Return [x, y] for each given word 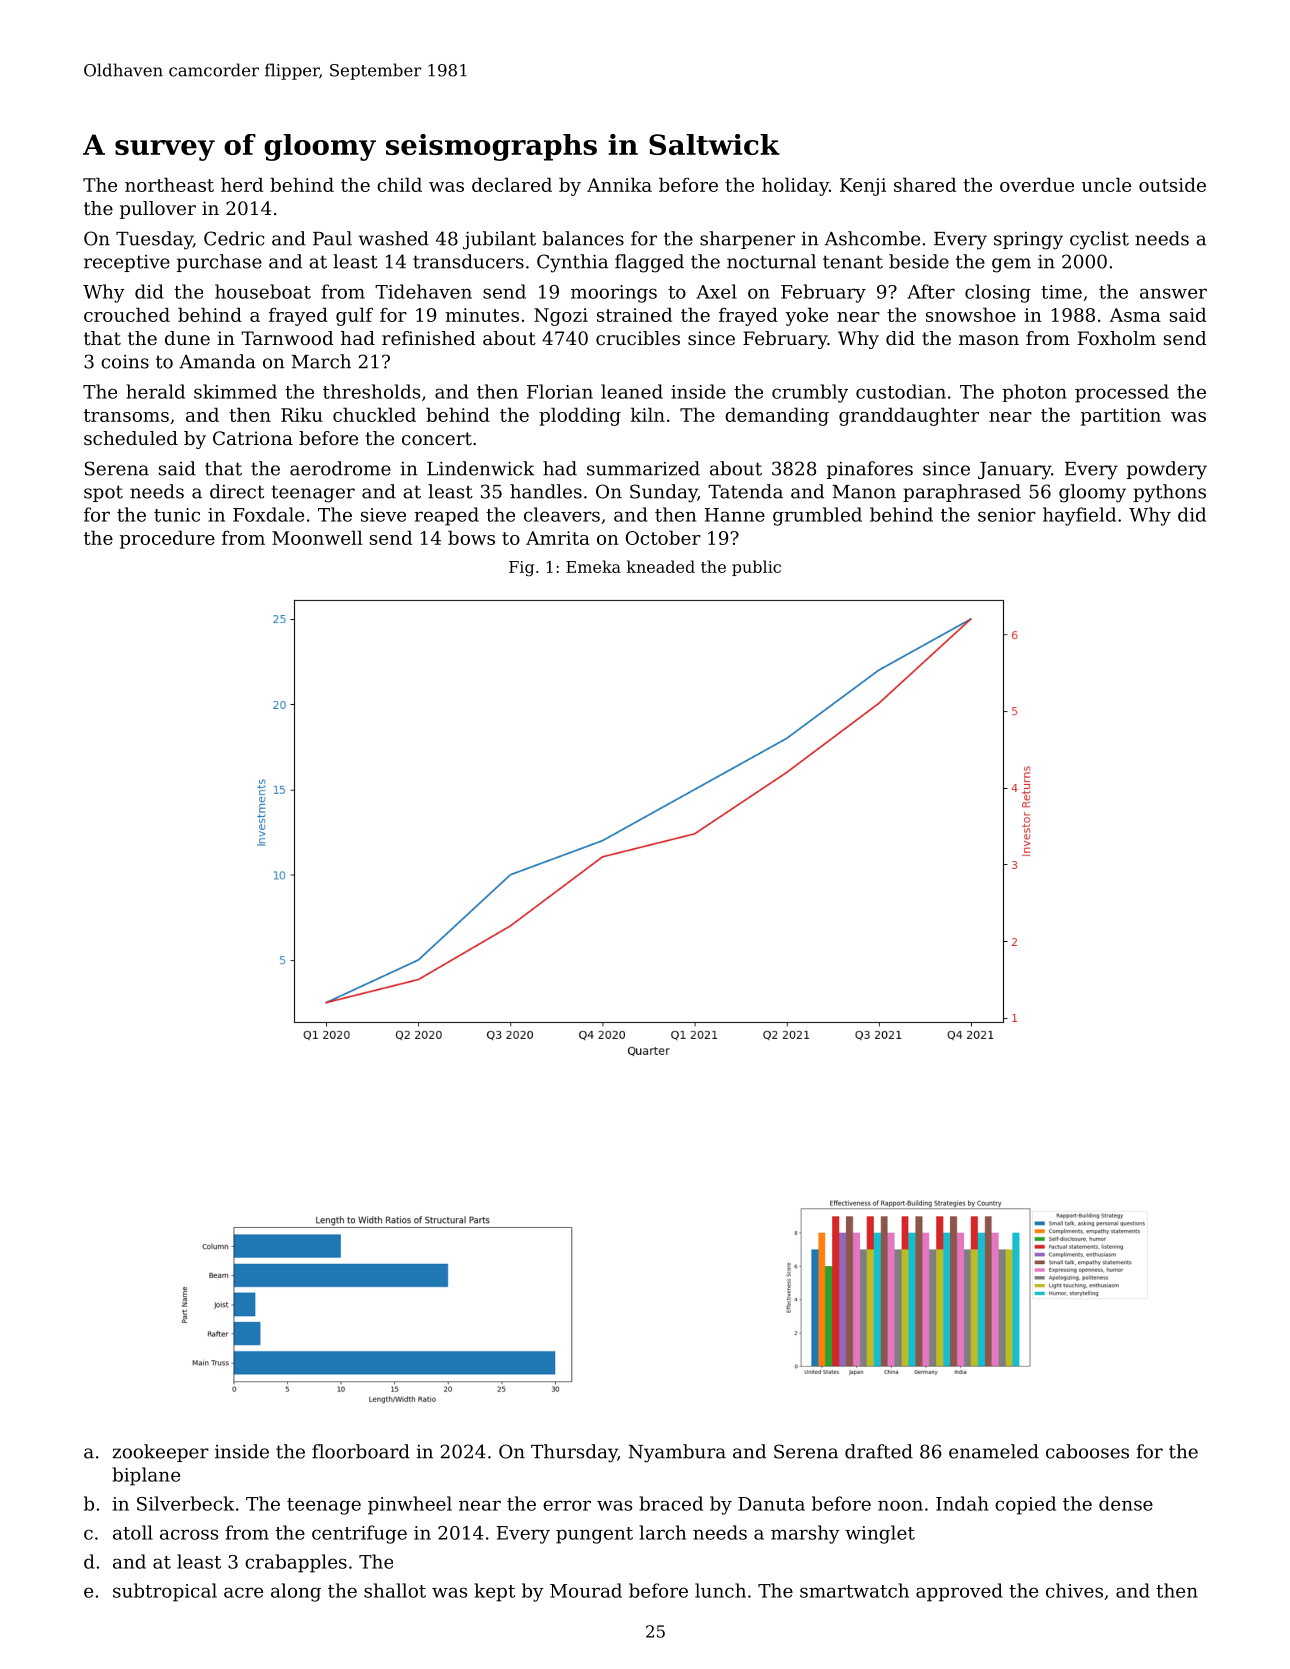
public [756, 568]
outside [1172, 184]
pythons [1169, 493]
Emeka [593, 566]
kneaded [661, 566]
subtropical [165, 1592]
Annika [619, 184]
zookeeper [161, 1453]
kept [495, 1592]
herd [242, 184]
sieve [383, 515]
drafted [879, 1451]
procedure [167, 539]
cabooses [1087, 1451]
